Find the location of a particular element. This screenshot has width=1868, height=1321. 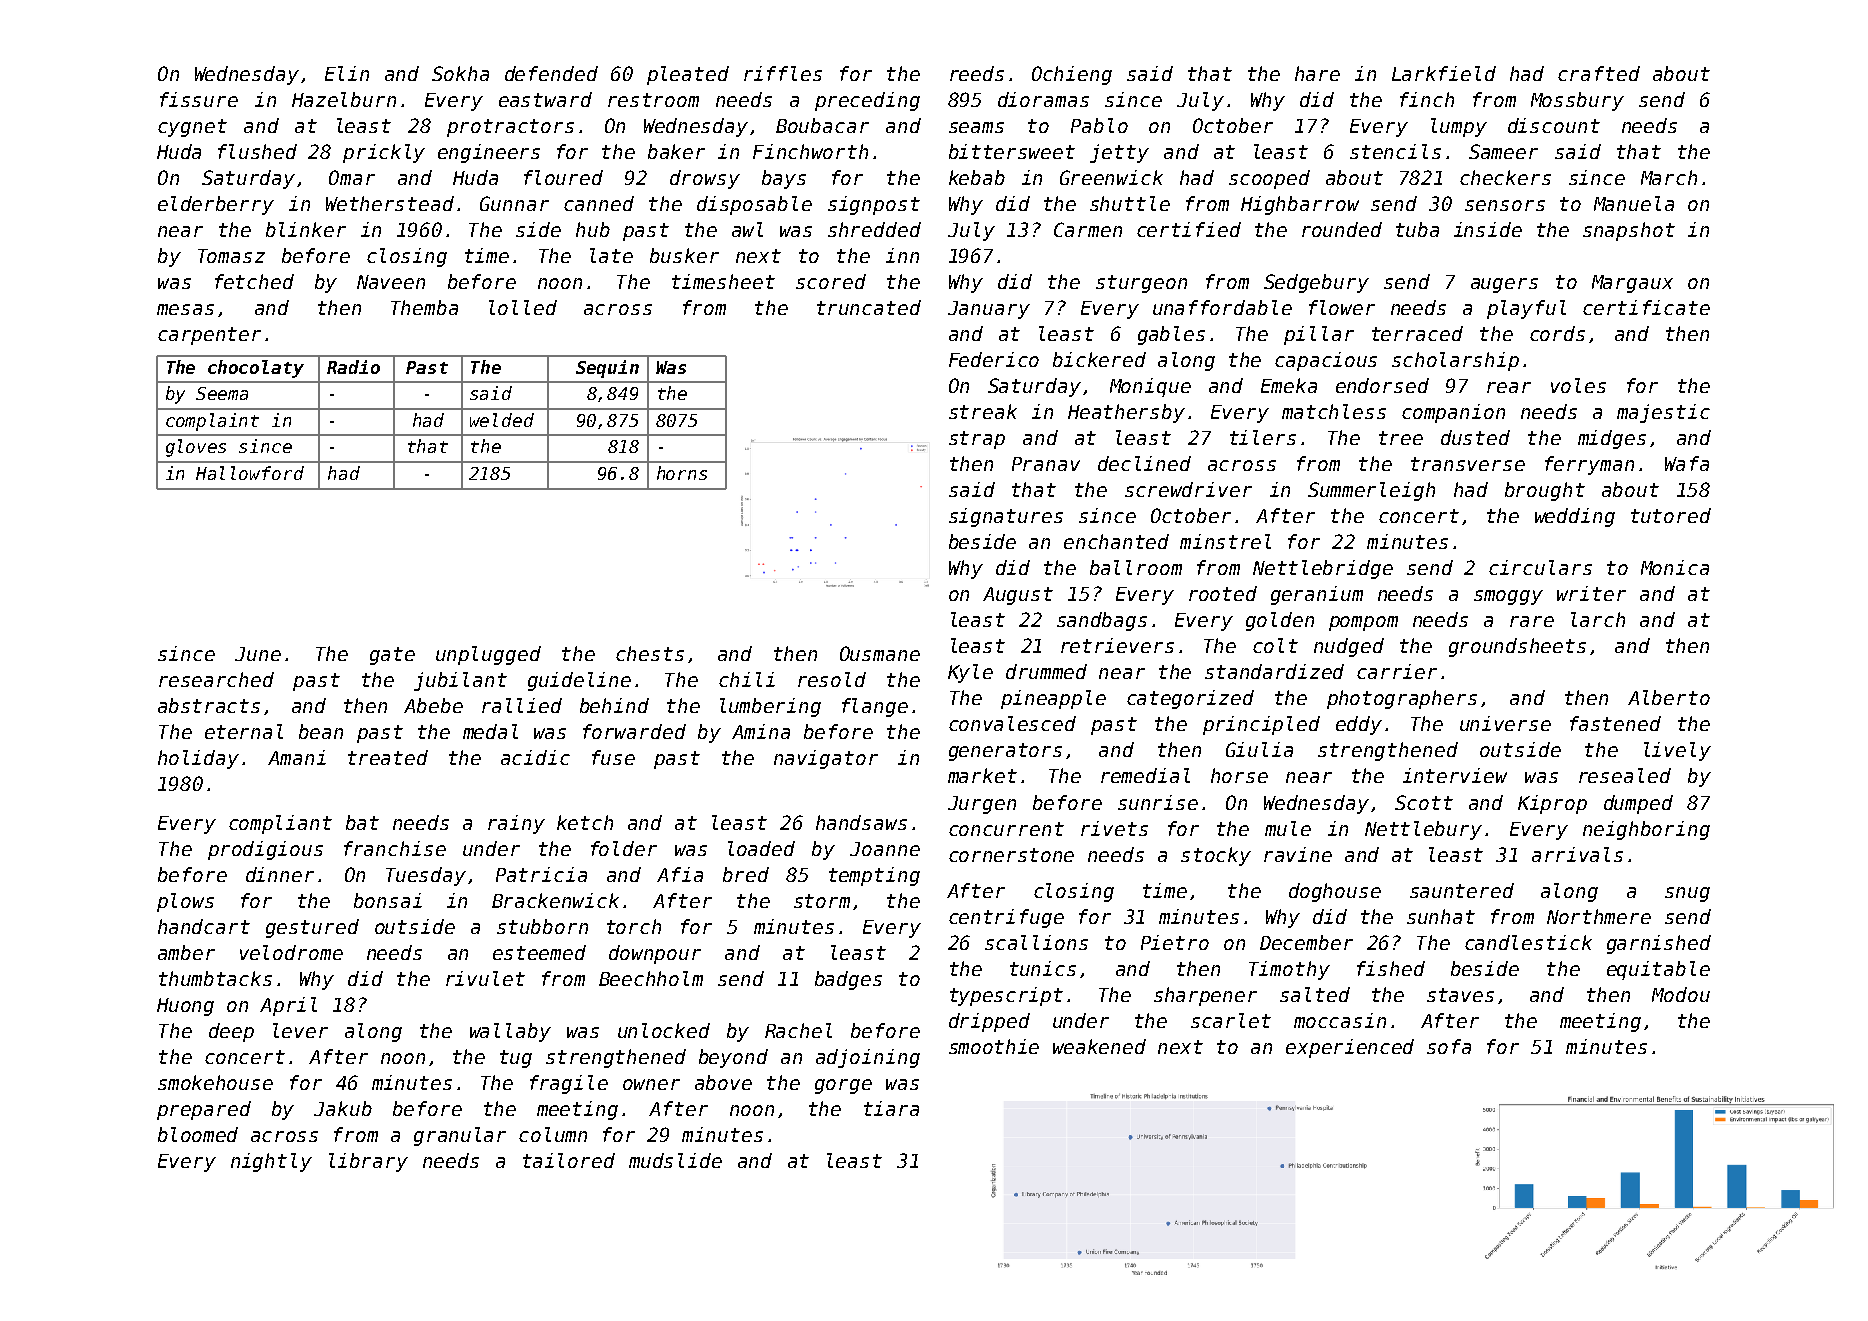

rooted is located at coordinates (1223, 593).
